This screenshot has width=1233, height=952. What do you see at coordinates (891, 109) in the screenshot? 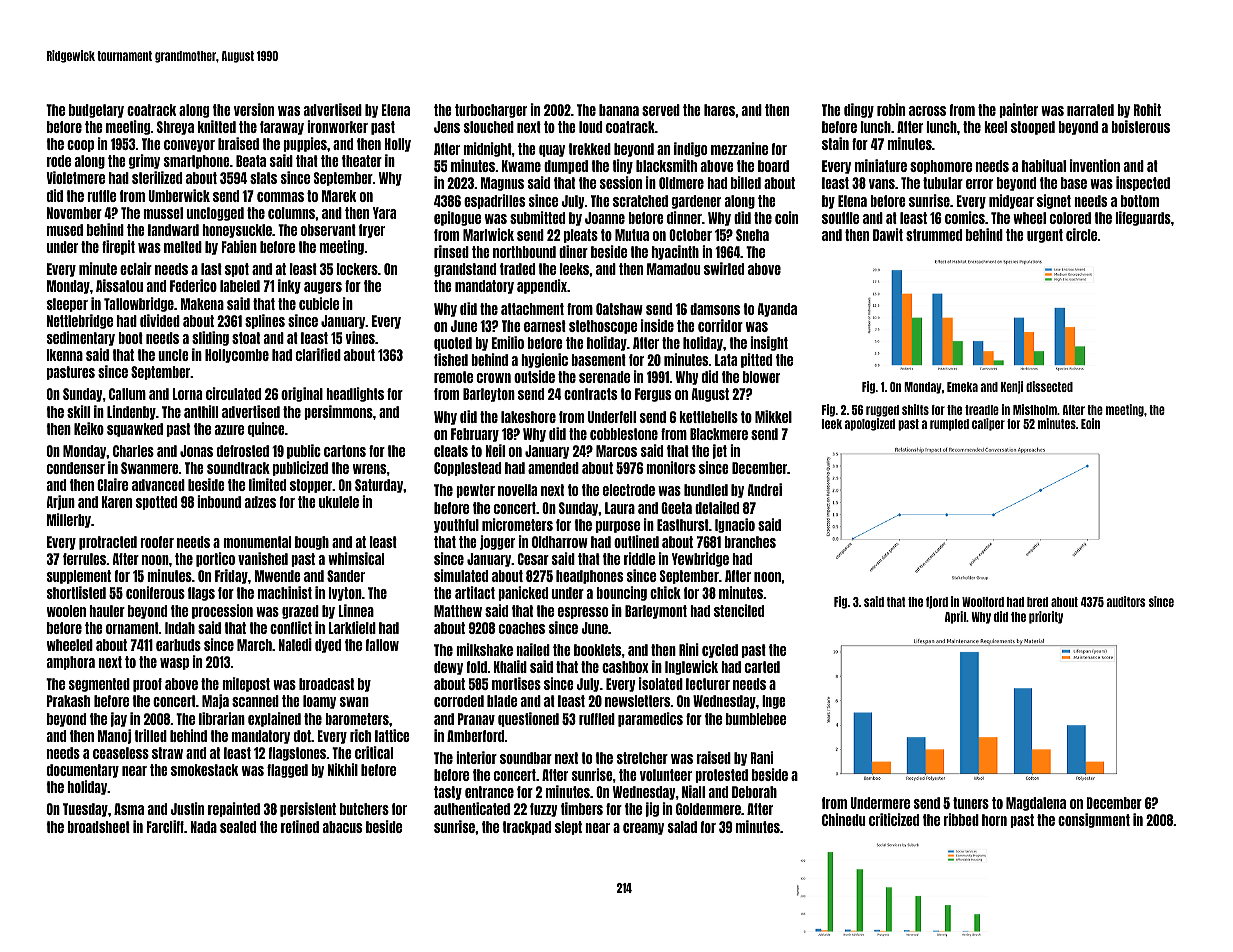
I see `robin` at bounding box center [891, 109].
